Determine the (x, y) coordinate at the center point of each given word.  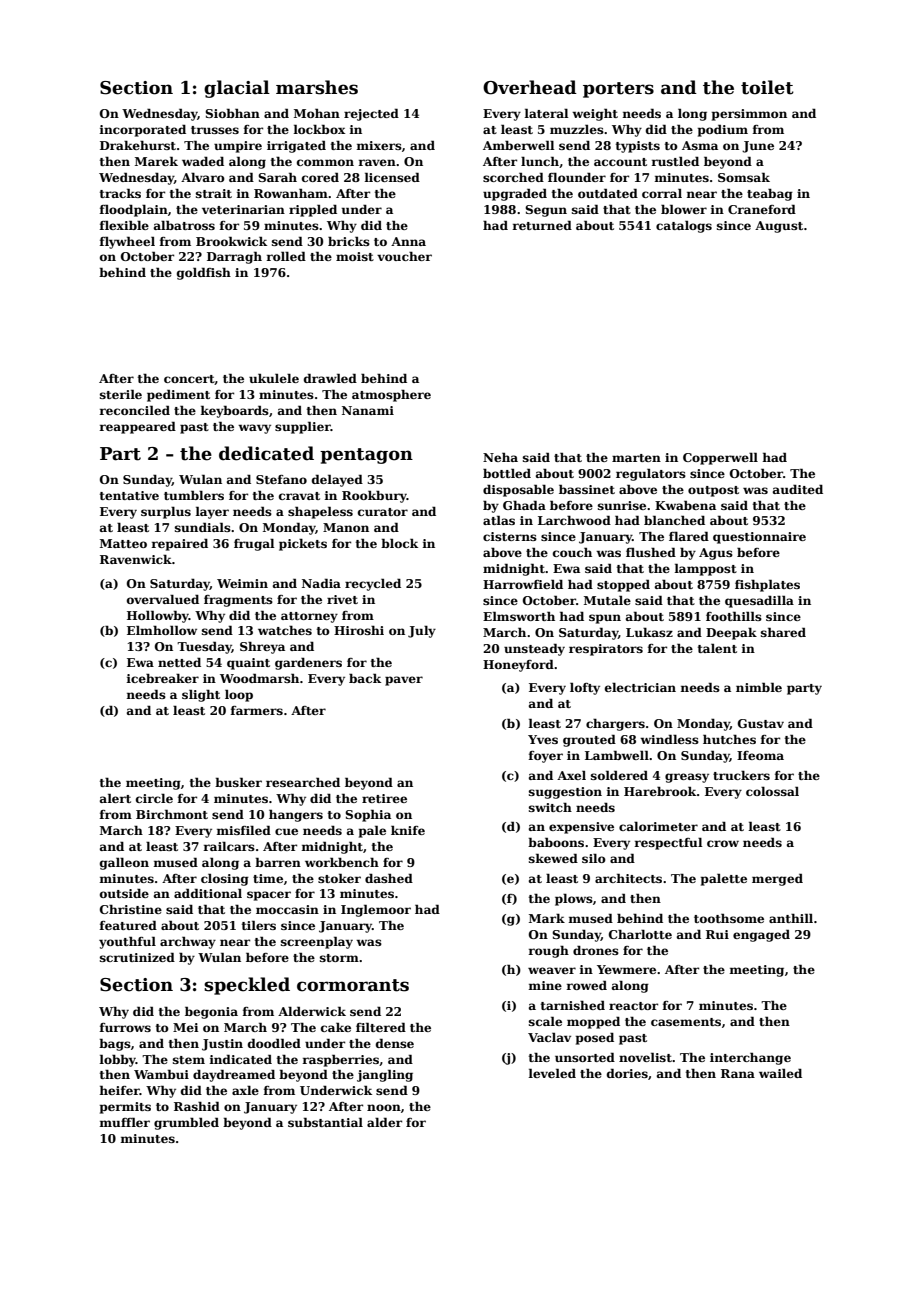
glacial (237, 89)
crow (723, 843)
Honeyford (518, 666)
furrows (125, 1027)
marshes (317, 87)
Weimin (242, 583)
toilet (767, 87)
